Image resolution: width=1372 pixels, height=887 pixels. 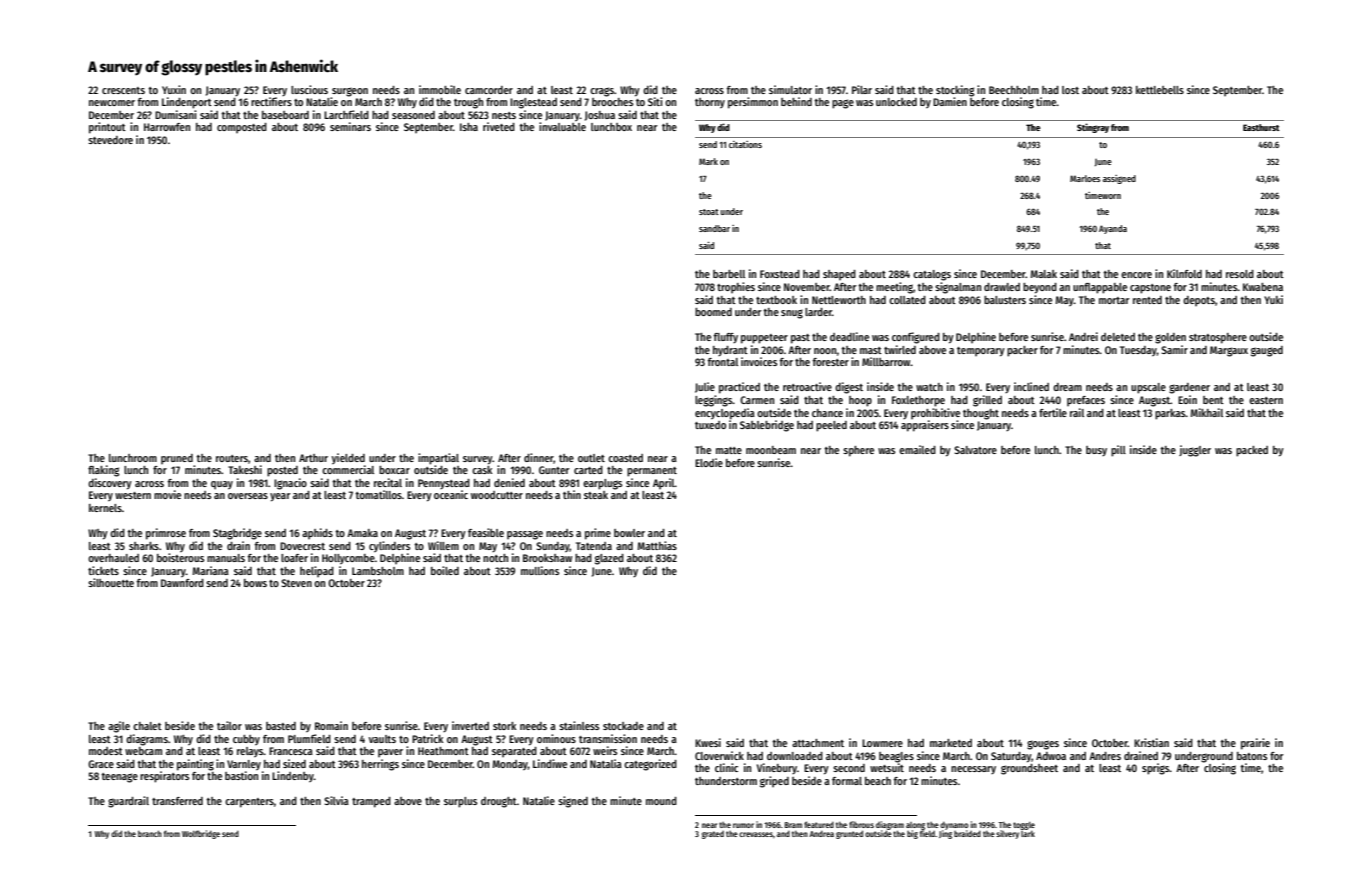 What do you see at coordinates (371, 802) in the screenshot?
I see `tramped` at bounding box center [371, 802].
